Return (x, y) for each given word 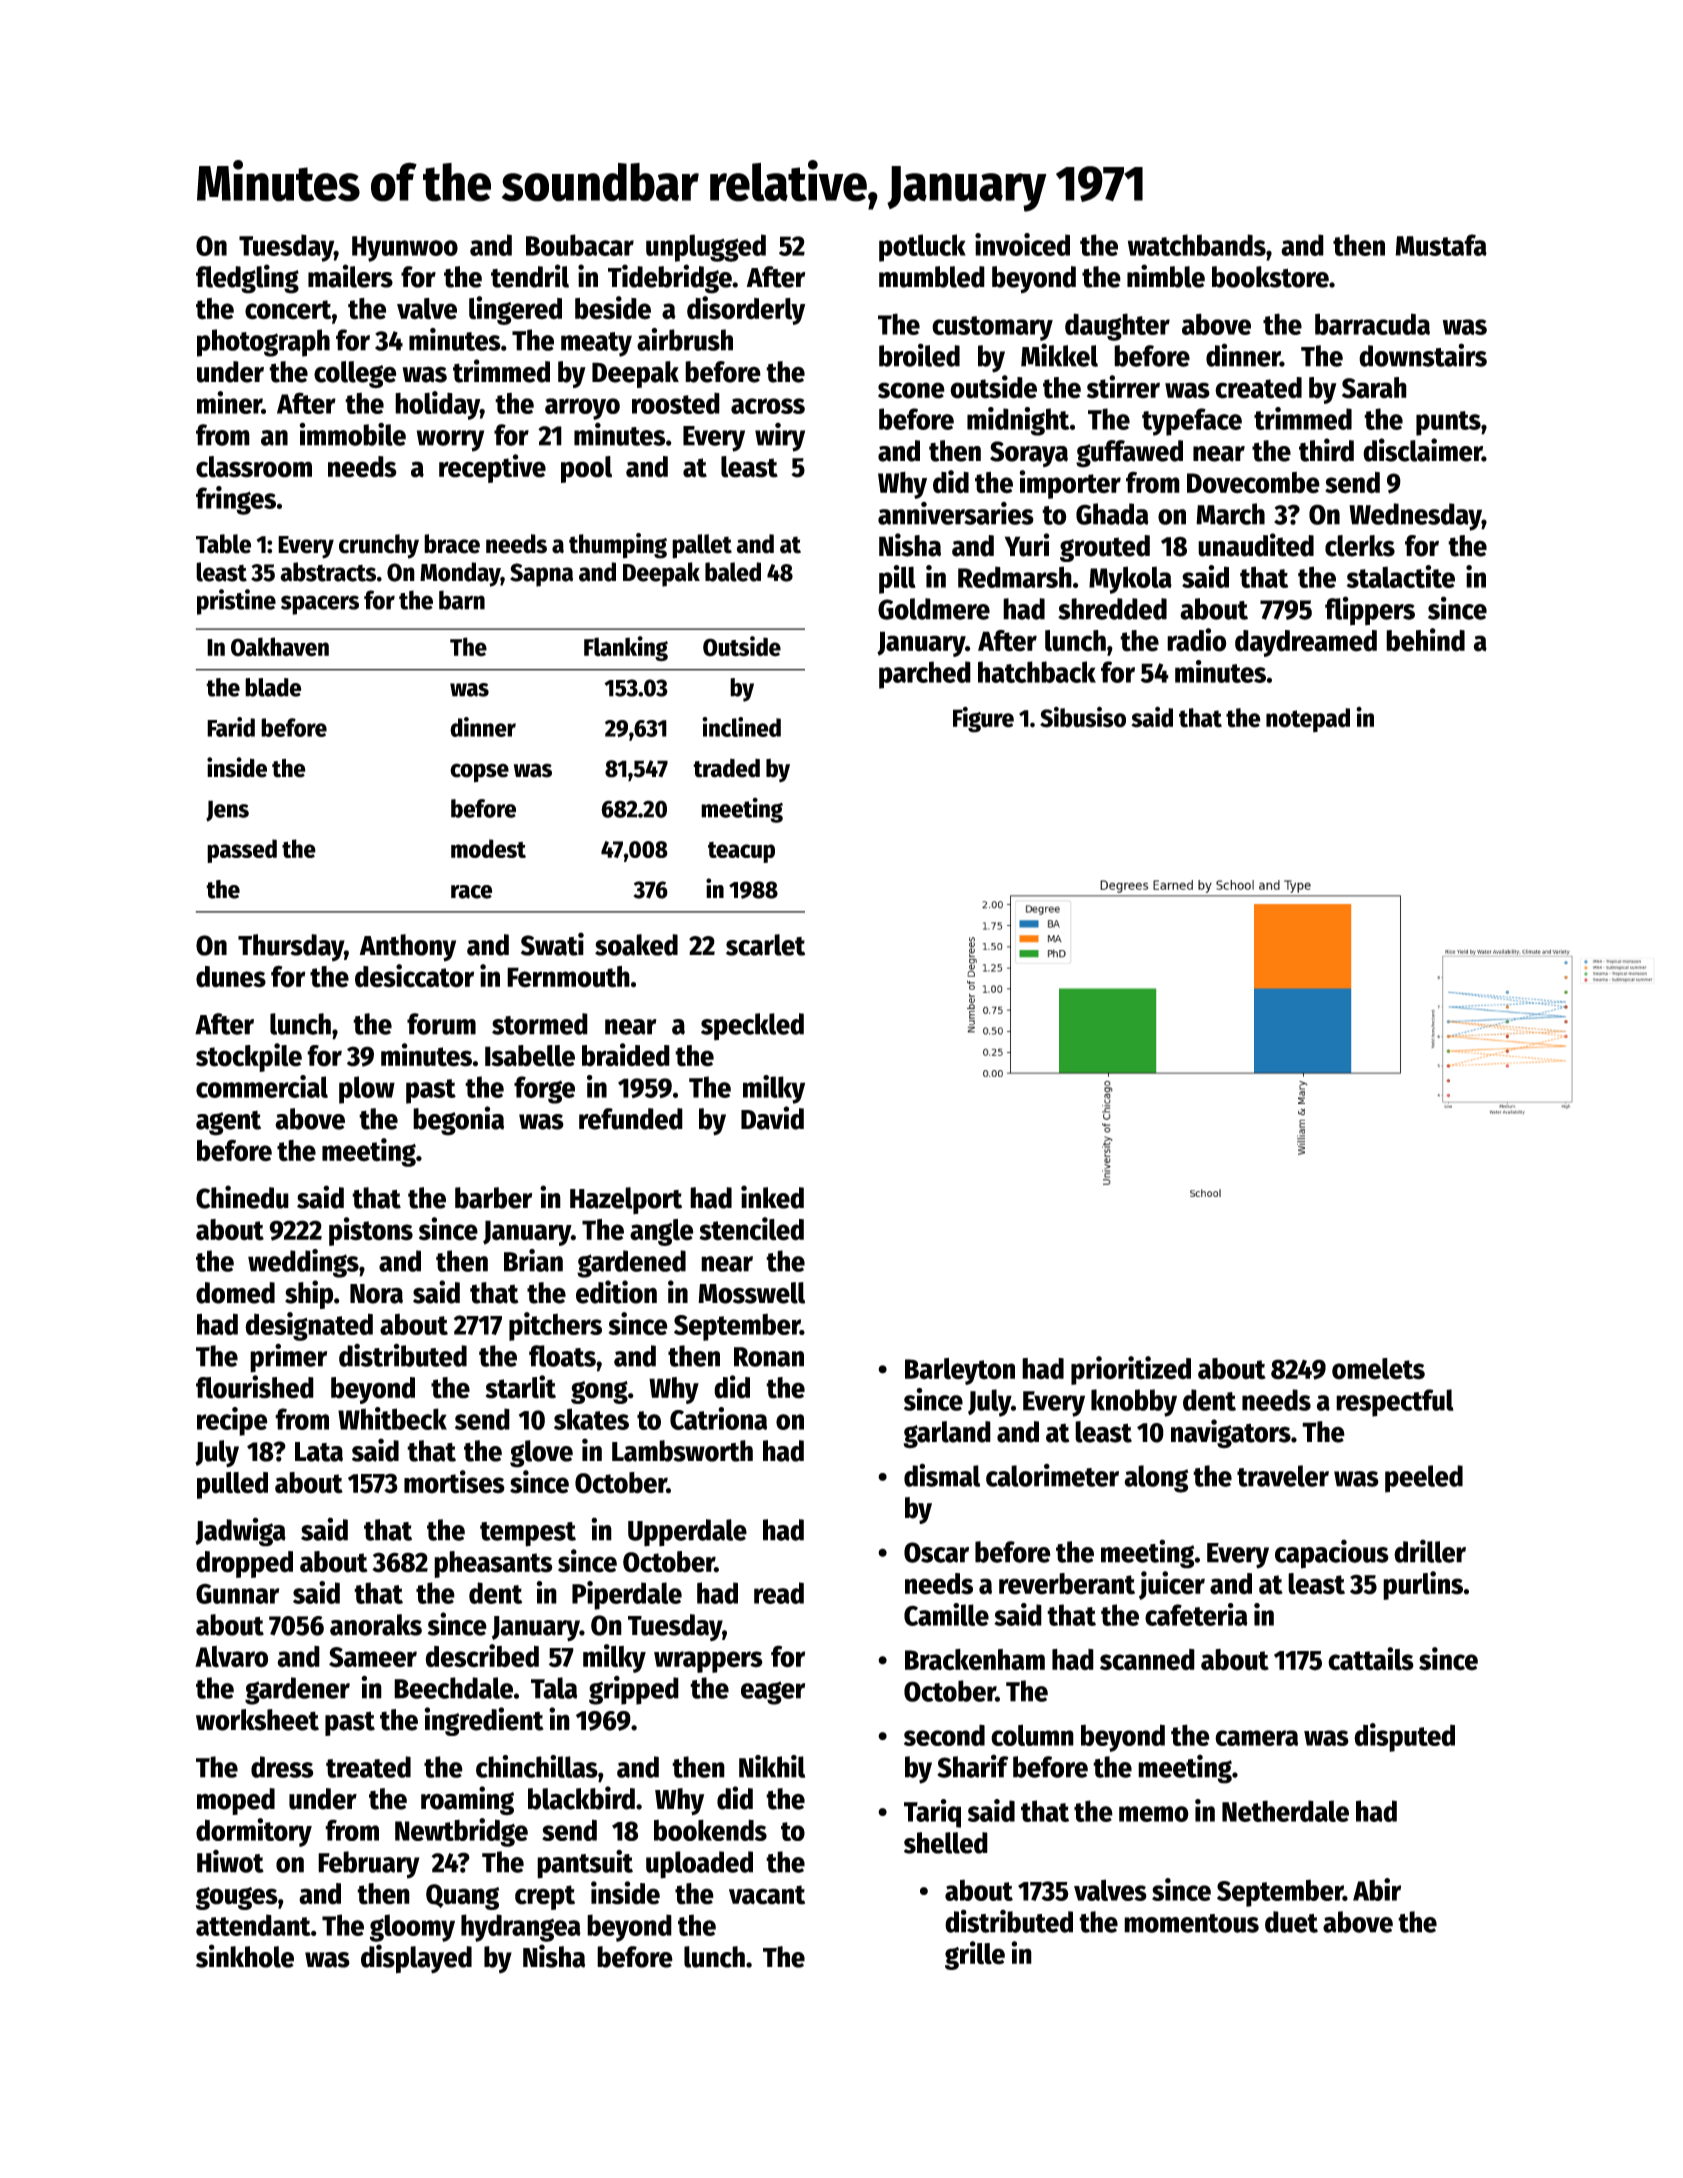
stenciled (752, 1229)
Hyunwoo (405, 249)
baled (733, 572)
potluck (922, 248)
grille (975, 1955)
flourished (255, 1387)
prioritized (1131, 1370)
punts (1448, 423)
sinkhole (245, 1956)
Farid (231, 727)
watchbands (1197, 245)
